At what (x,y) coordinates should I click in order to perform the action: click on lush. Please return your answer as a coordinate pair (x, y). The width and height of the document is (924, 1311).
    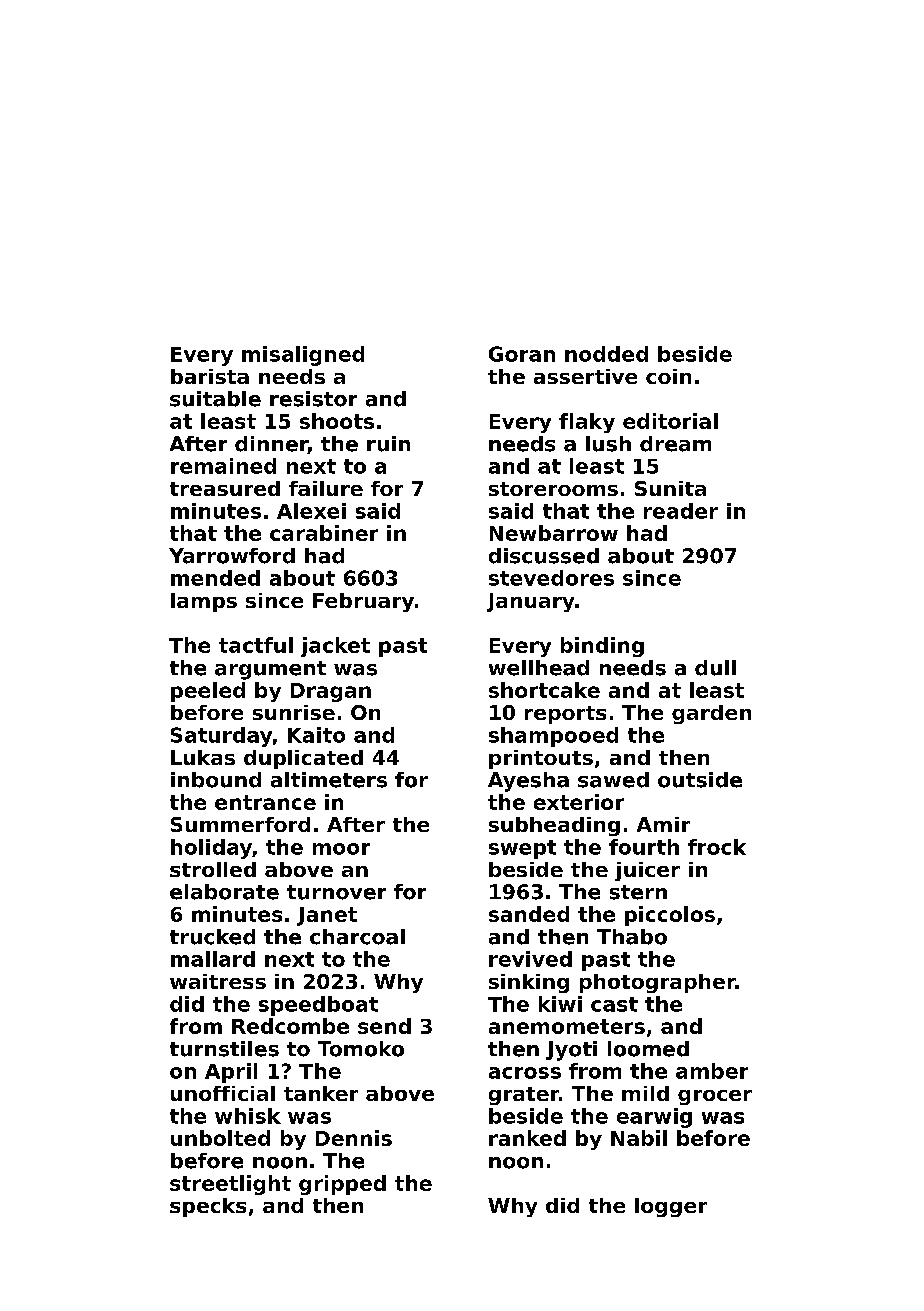
    Looking at the image, I should click on (608, 444).
